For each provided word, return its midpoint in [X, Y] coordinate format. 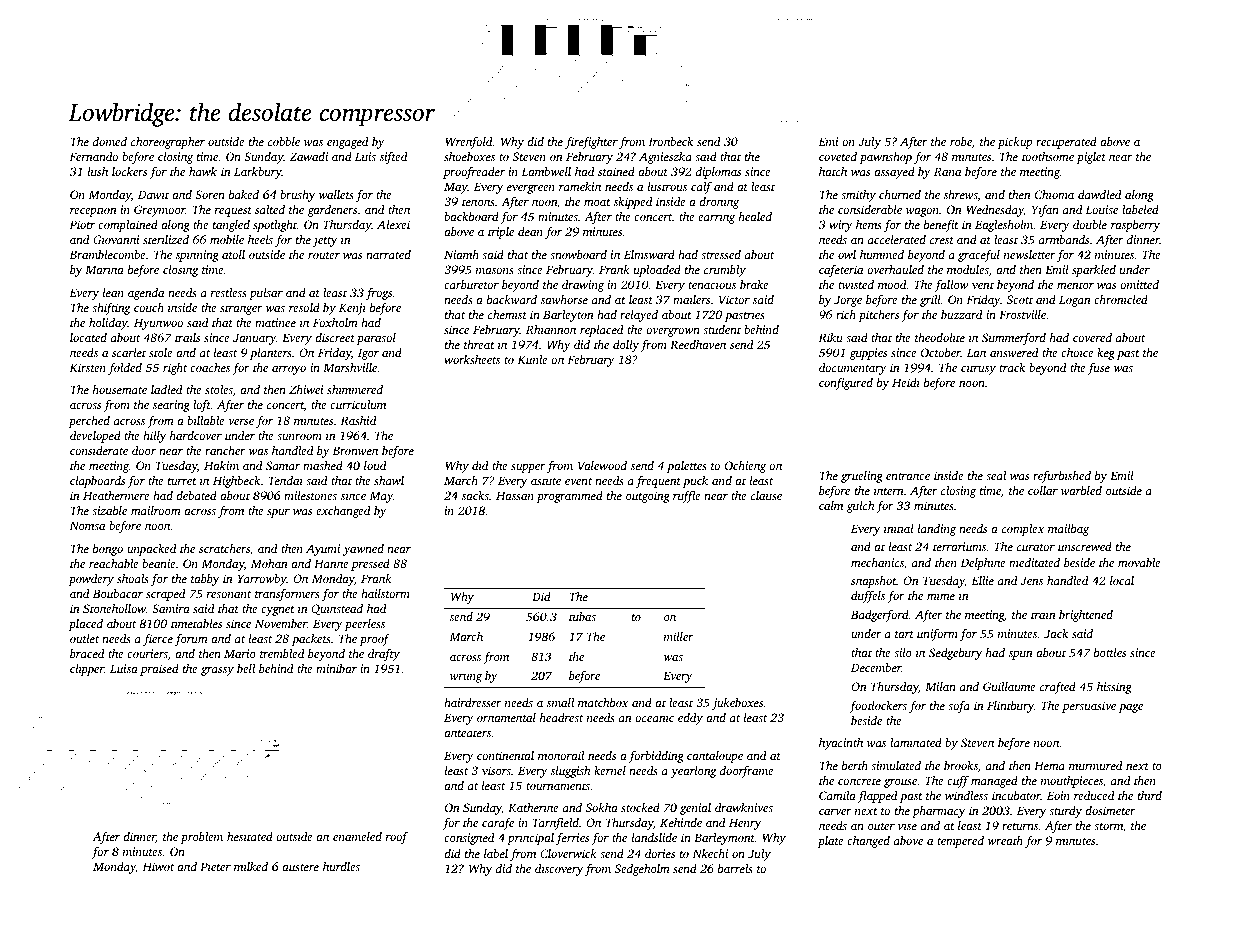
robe [961, 141]
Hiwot [158, 866]
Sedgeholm [642, 870]
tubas [582, 616]
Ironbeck [671, 141]
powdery [91, 580]
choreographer [168, 143]
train [1043, 614]
